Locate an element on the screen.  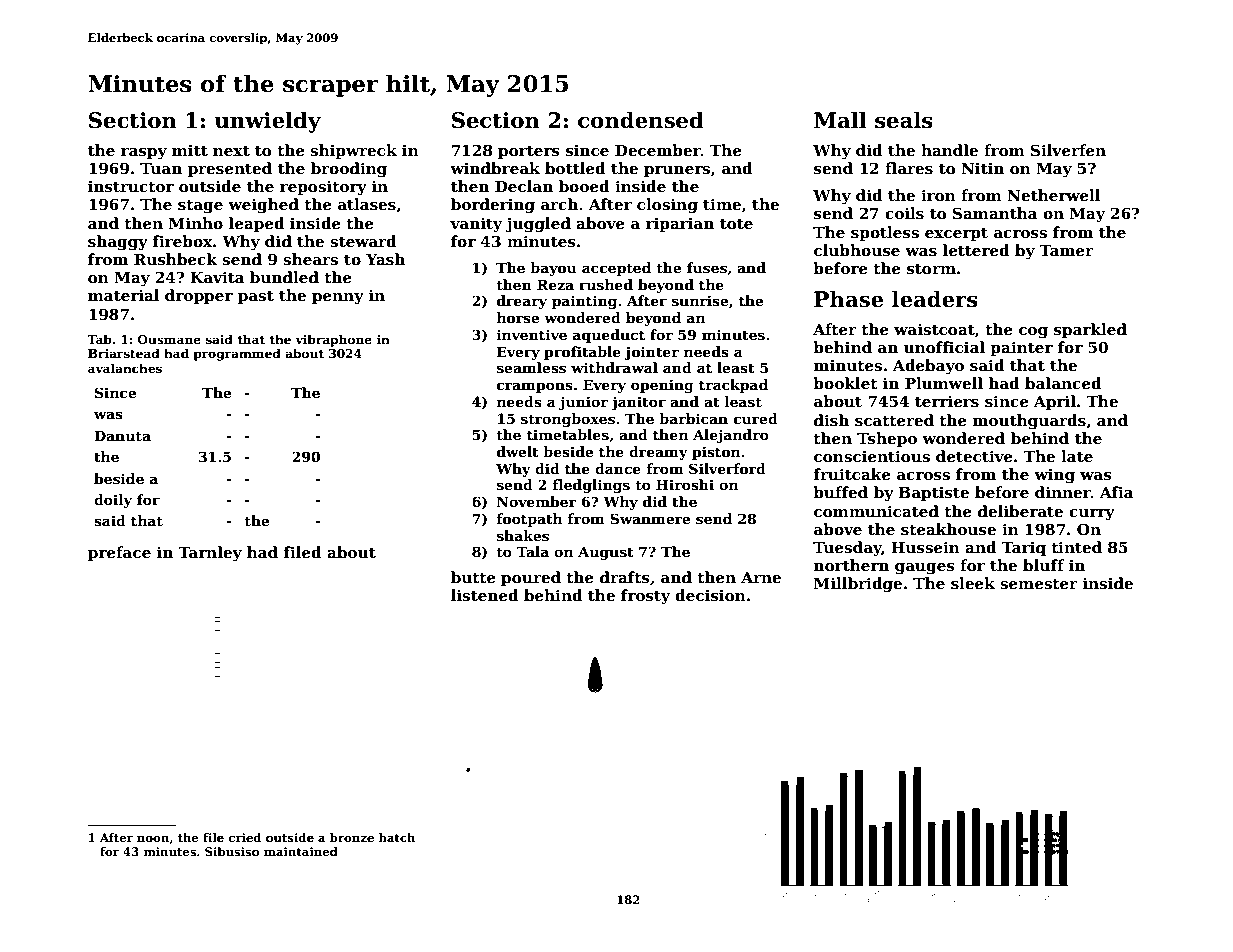
seals is located at coordinates (904, 120).
